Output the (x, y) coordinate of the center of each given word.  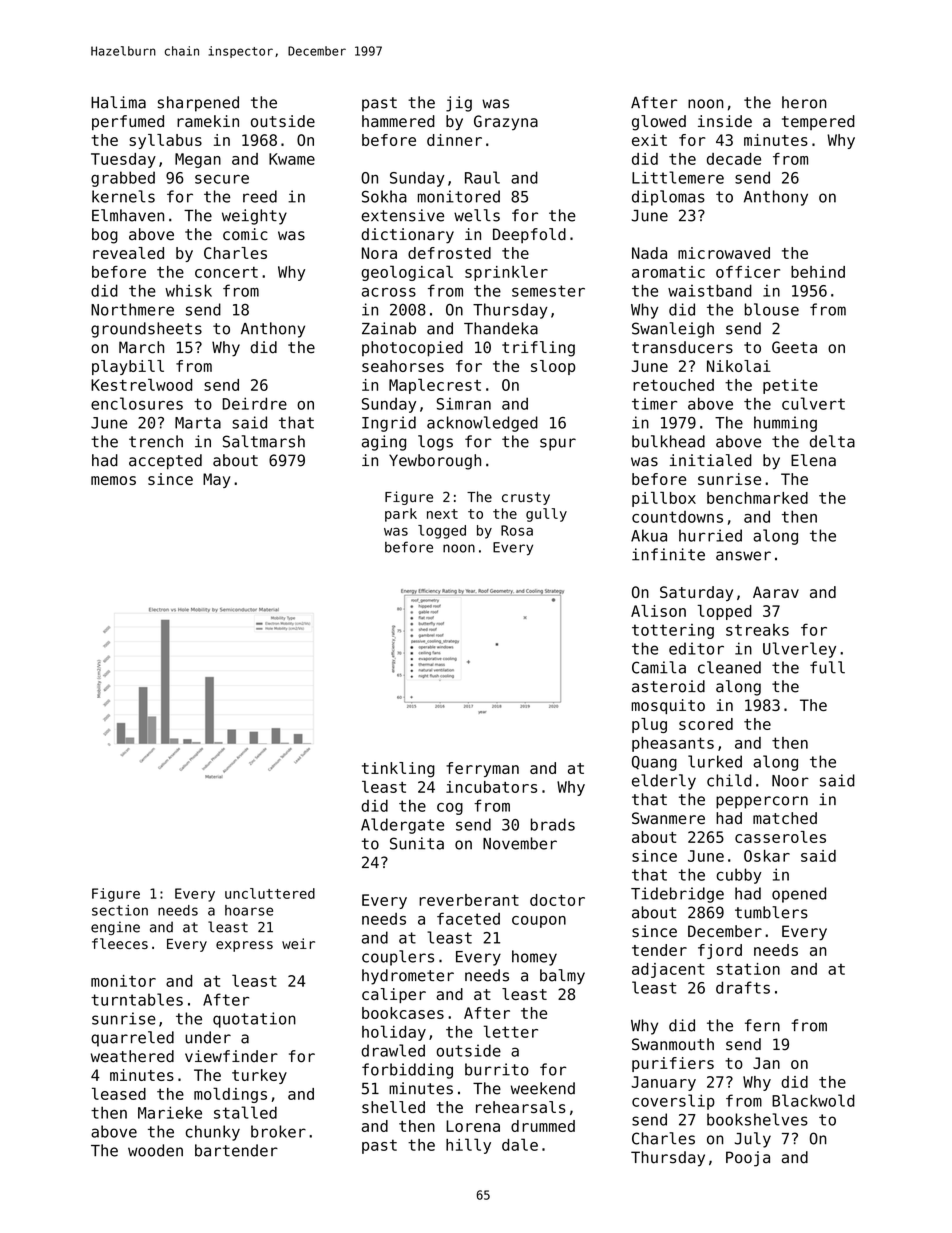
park (401, 515)
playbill (128, 367)
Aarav (776, 592)
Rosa (517, 530)
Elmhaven (128, 215)
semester (548, 291)
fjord (720, 951)
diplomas (668, 198)
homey (534, 958)
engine (115, 928)
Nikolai (739, 366)
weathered (132, 1056)
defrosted (449, 253)
